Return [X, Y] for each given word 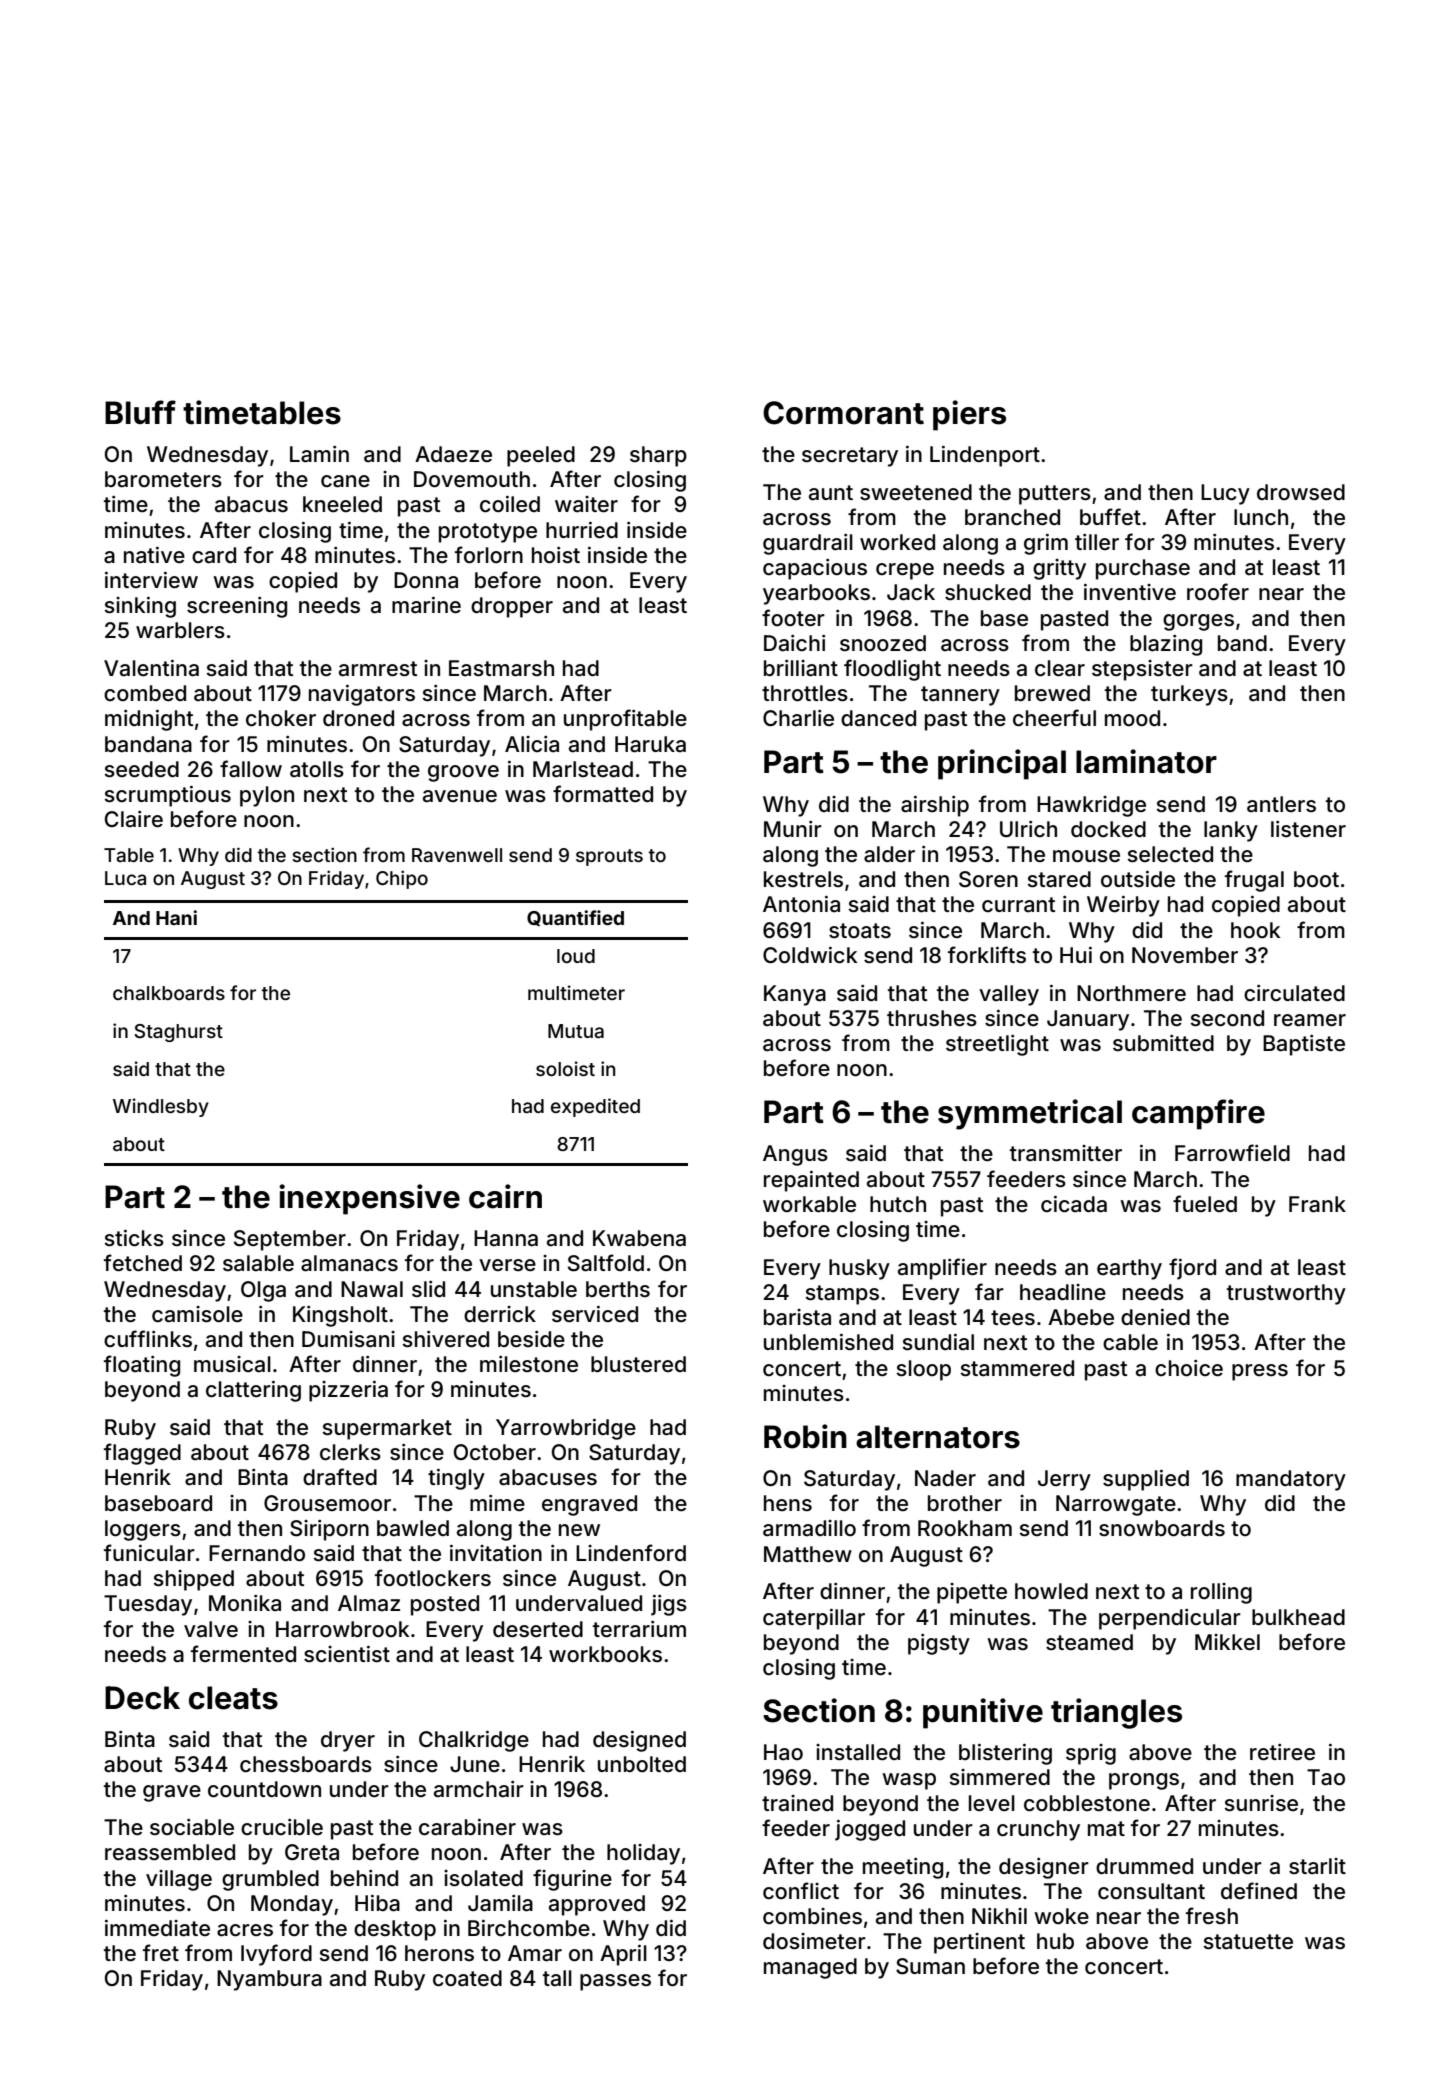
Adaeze [453, 454]
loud [576, 956]
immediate [157, 1928]
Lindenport [985, 456]
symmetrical [1030, 1114]
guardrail [808, 544]
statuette [1248, 1942]
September [290, 1240]
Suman [930, 1966]
